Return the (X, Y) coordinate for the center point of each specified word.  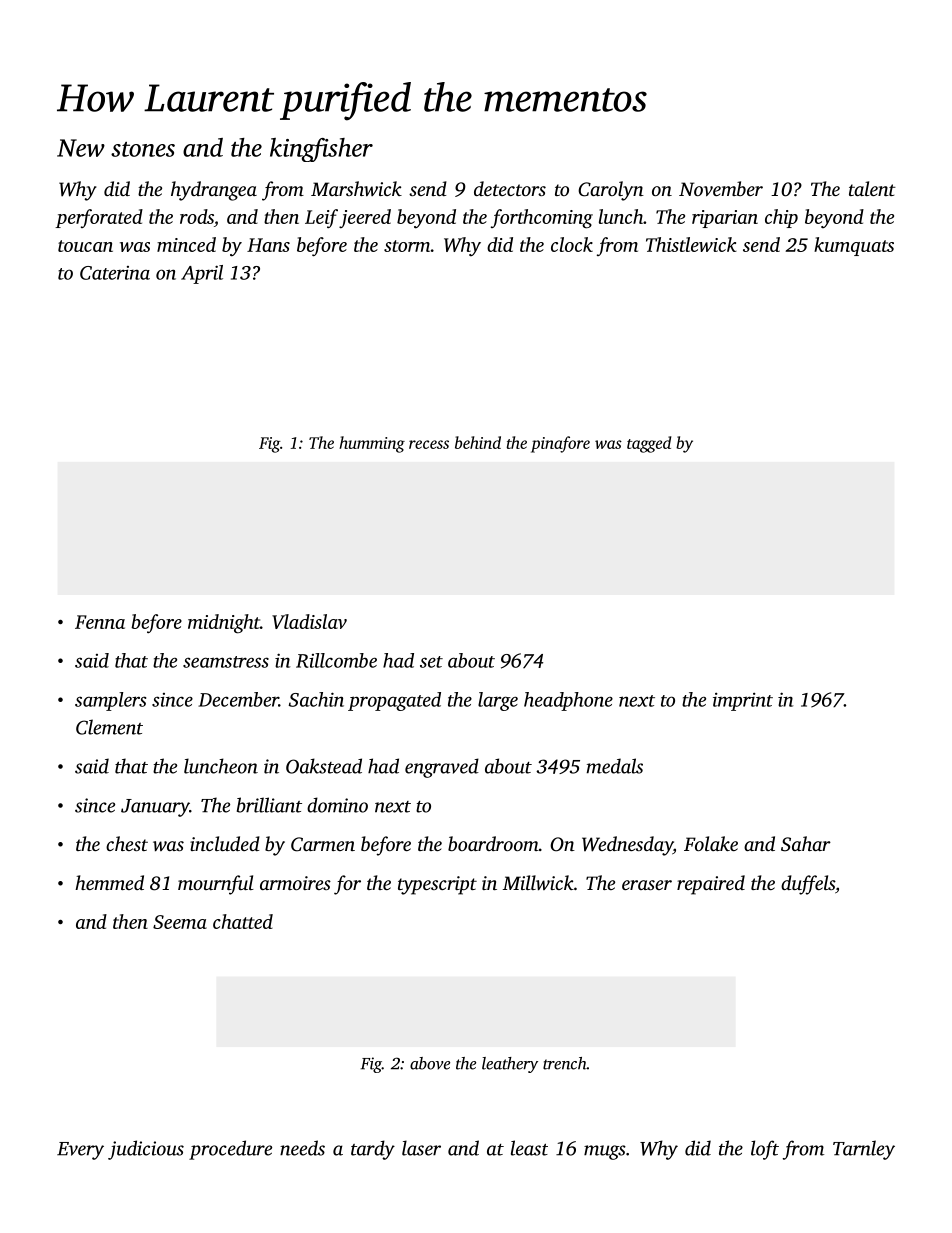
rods (197, 216)
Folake (711, 843)
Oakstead (324, 766)
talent (872, 188)
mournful (216, 885)
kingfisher (321, 150)
